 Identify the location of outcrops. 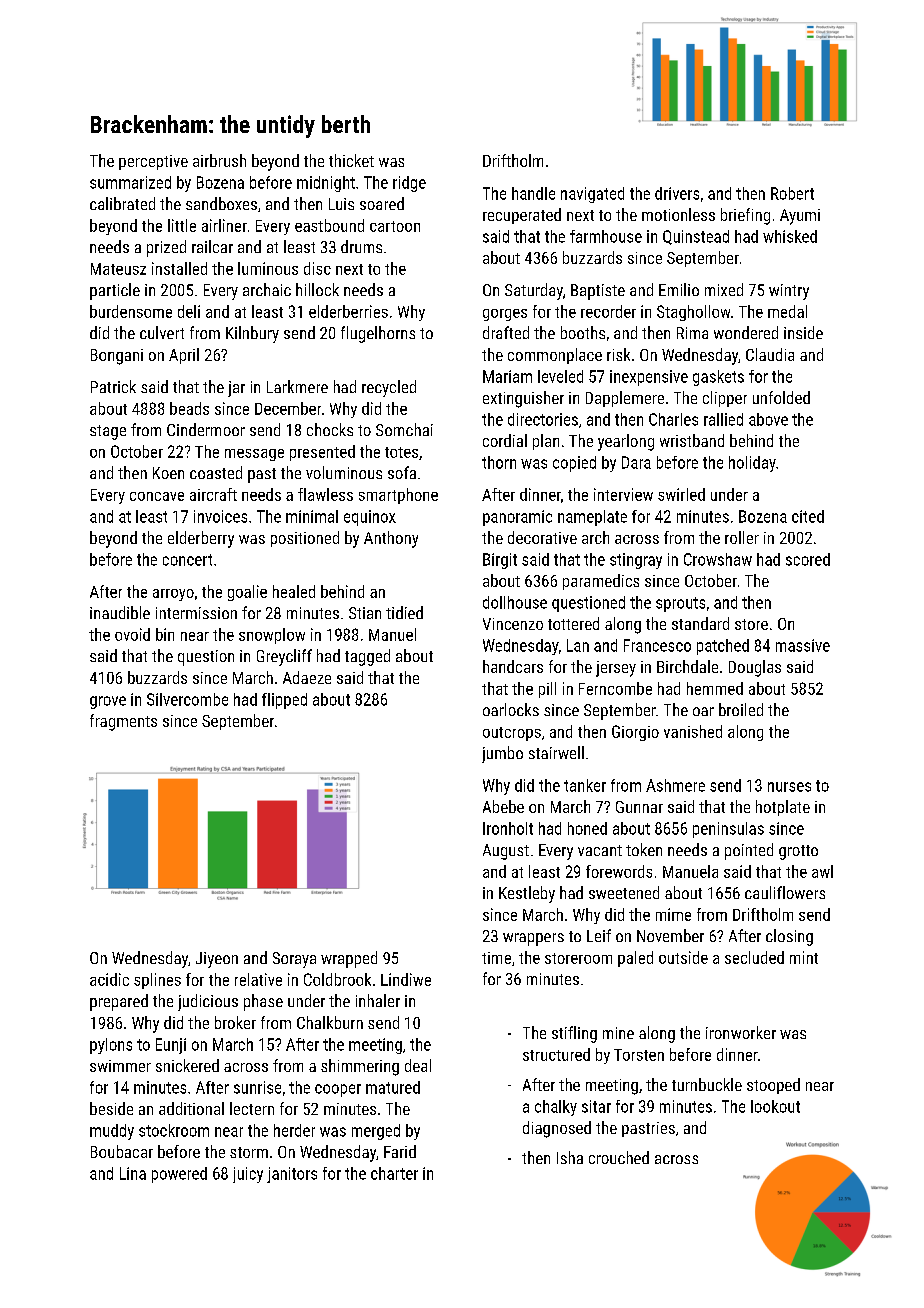
(512, 734).
